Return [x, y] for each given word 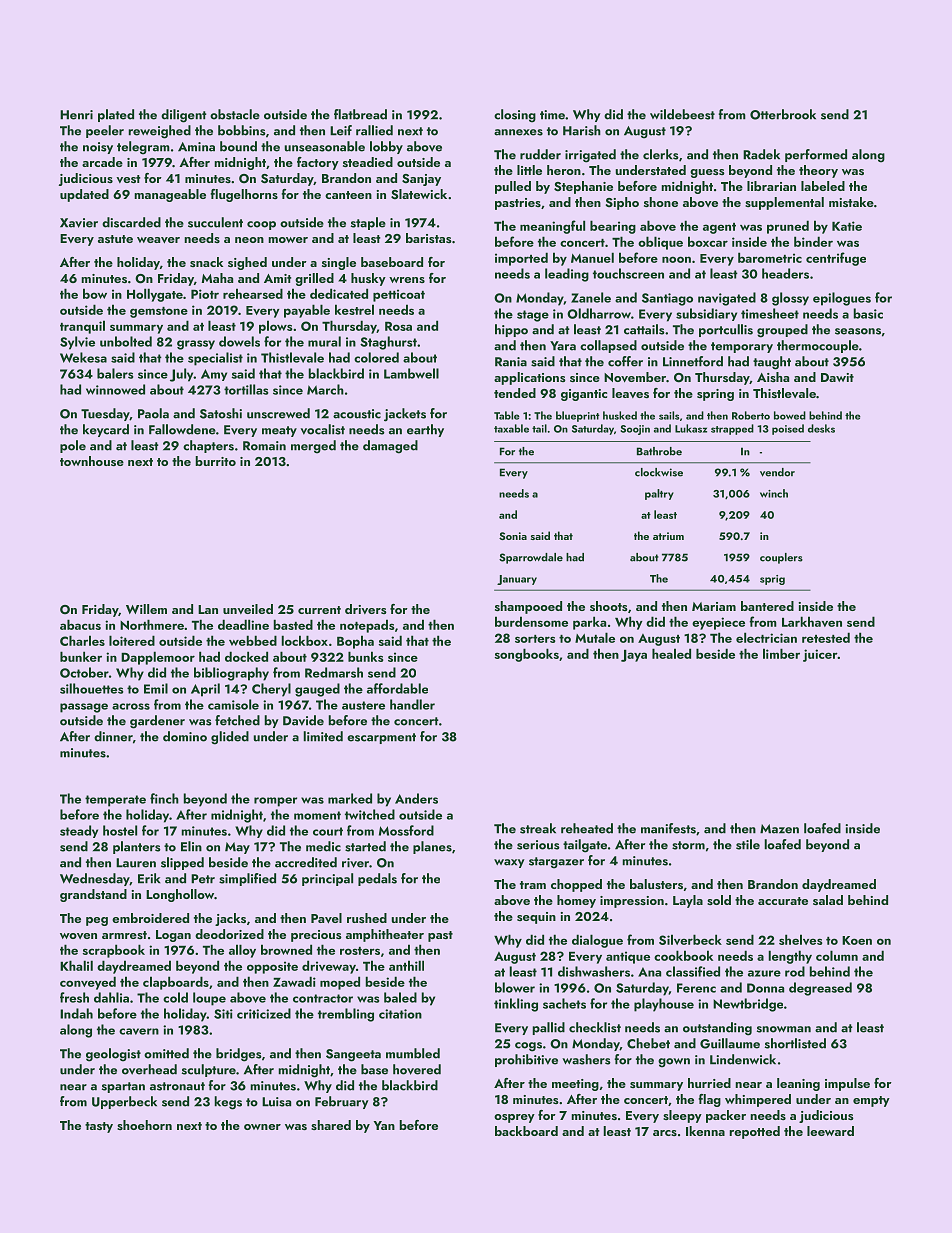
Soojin [635, 430]
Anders [416, 798]
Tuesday [105, 414]
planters [137, 847]
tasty [99, 1127]
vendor [777, 472]
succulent [215, 222]
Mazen [779, 829]
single [339, 263]
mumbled [413, 1053]
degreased [820, 989]
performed [816, 155]
